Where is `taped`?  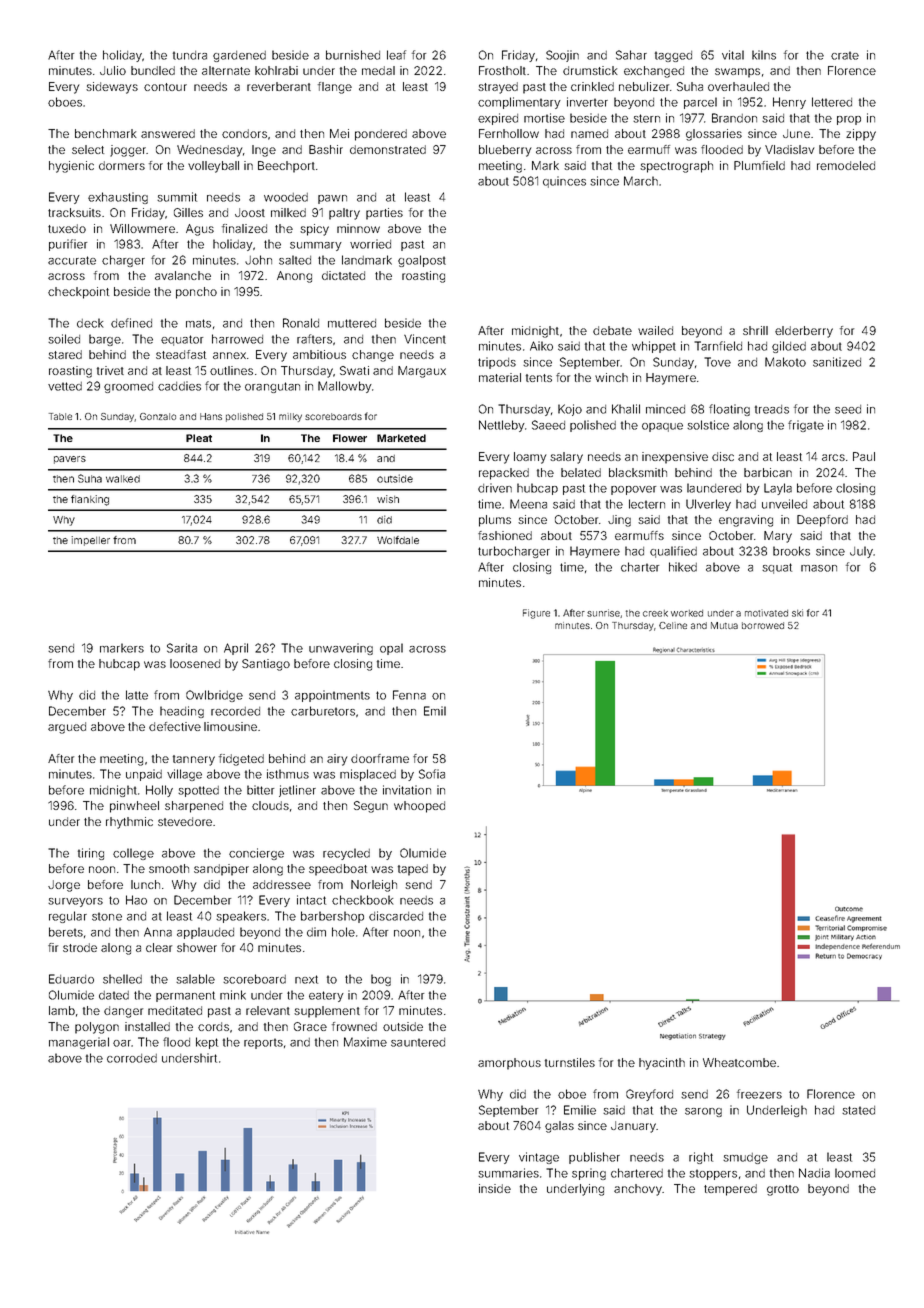 taped is located at coordinates (413, 870).
